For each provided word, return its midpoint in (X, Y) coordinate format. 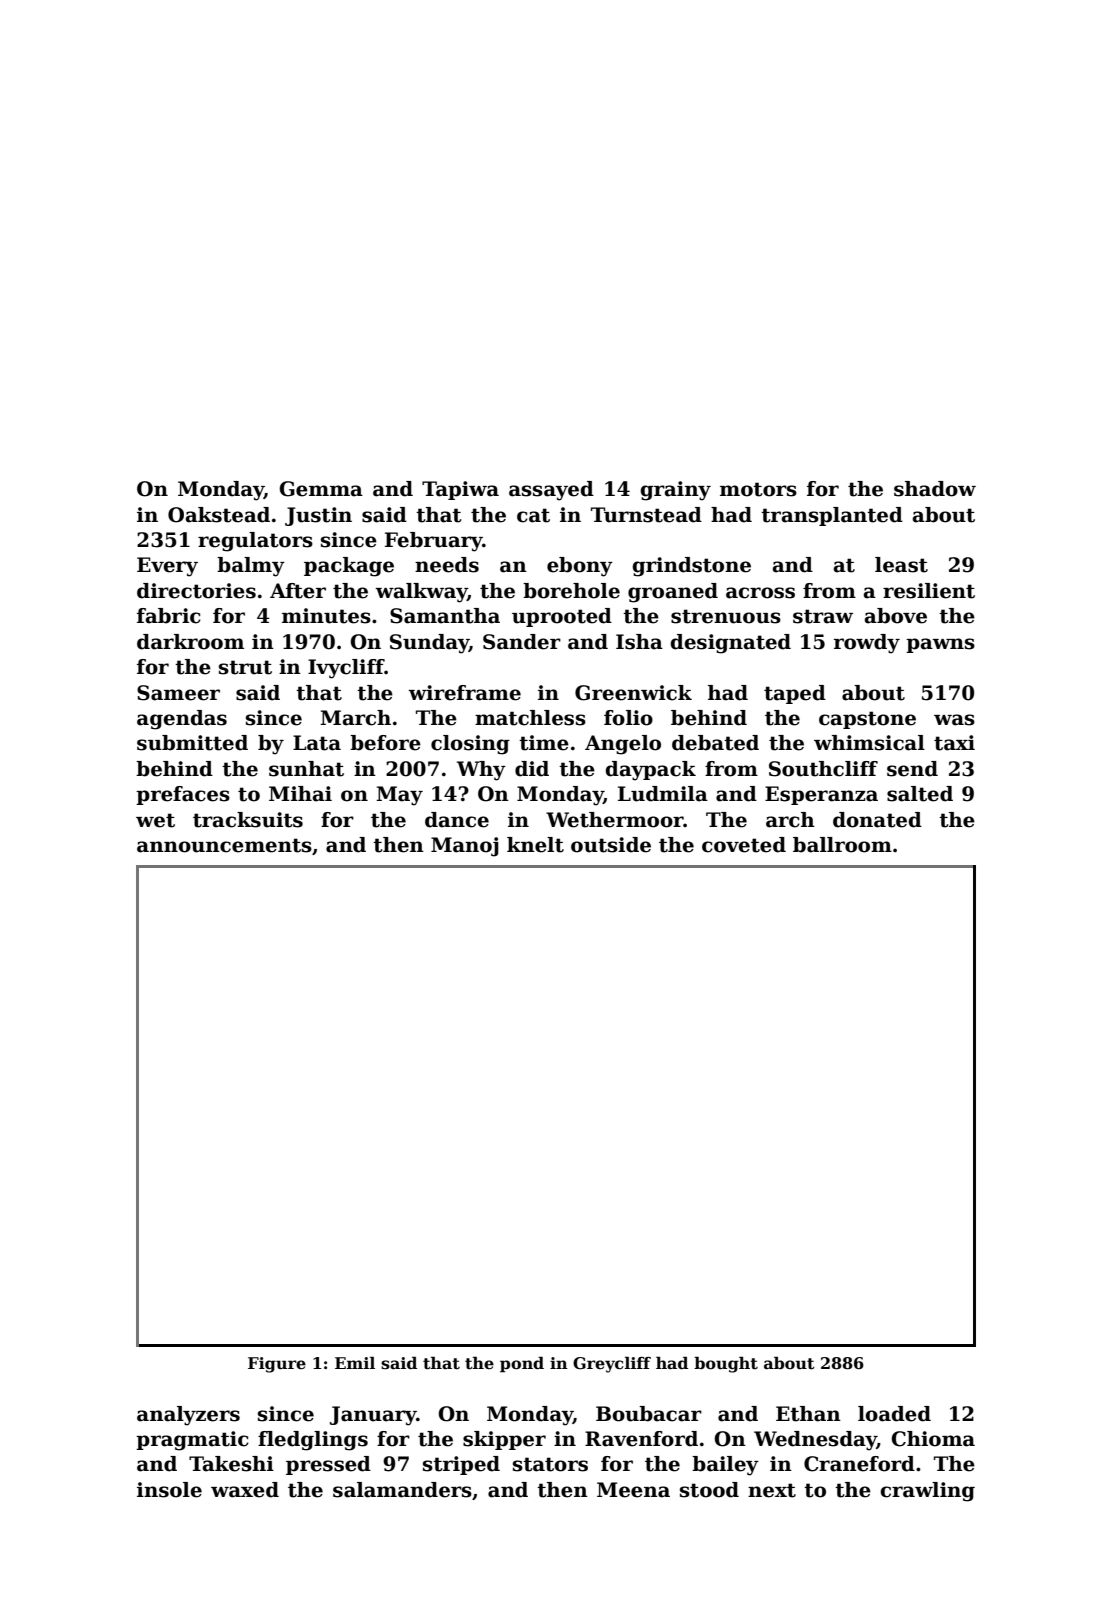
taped (795, 694)
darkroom (190, 642)
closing (470, 745)
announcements (224, 845)
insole (169, 1490)
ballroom (842, 845)
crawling (927, 1492)
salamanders (402, 1490)
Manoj (465, 847)
